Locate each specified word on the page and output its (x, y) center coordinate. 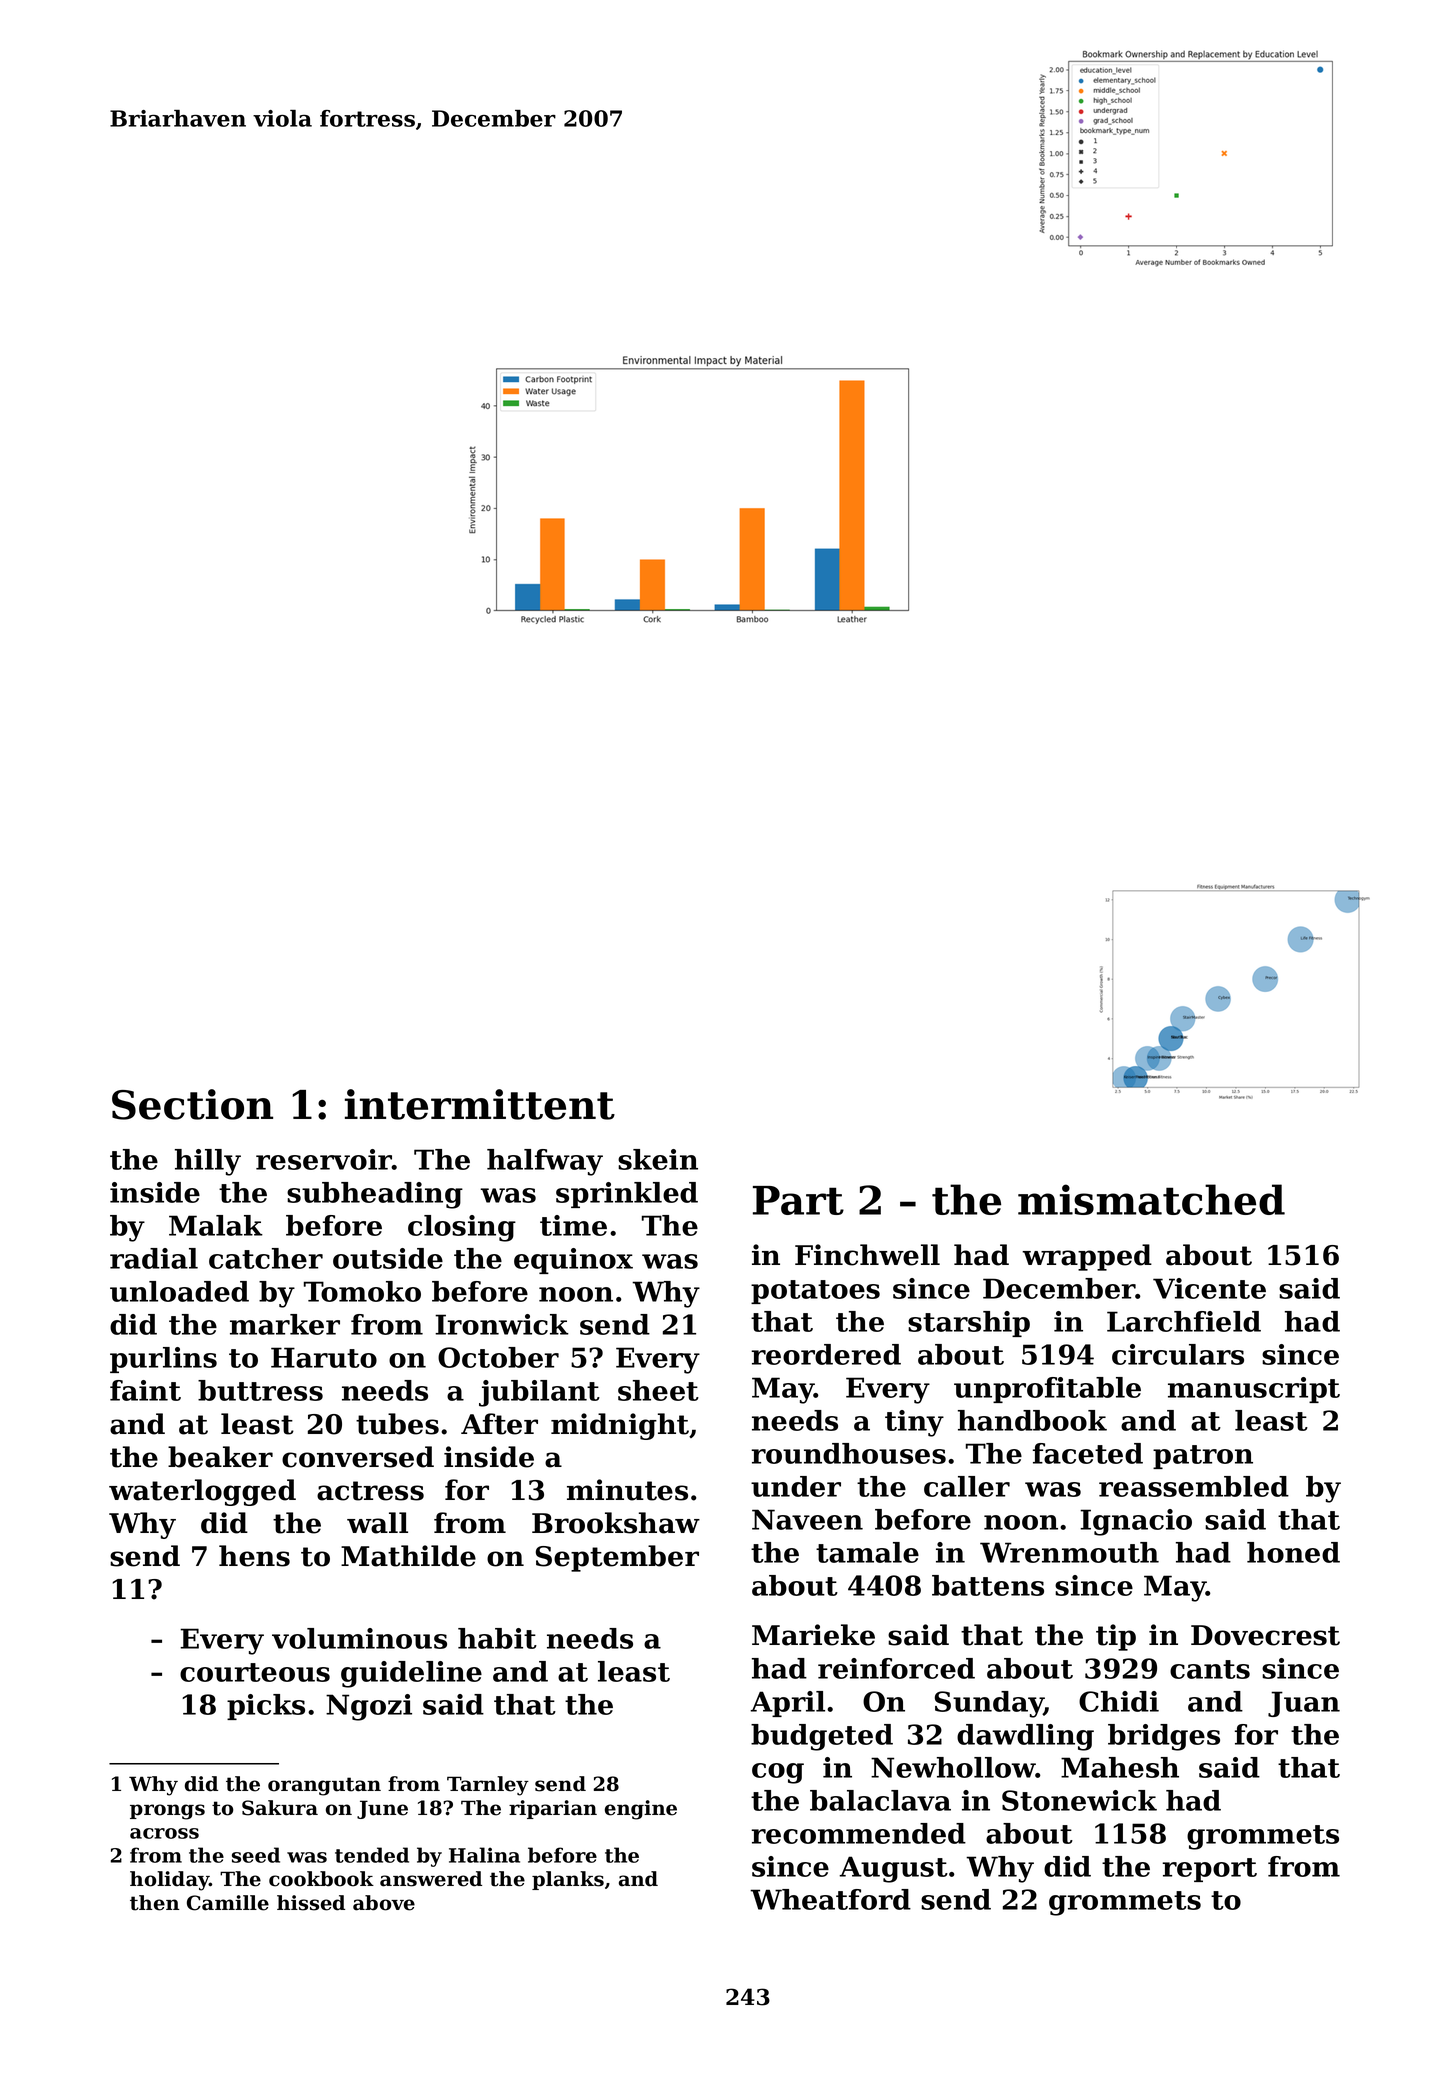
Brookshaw (616, 1523)
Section (192, 1104)
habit (497, 1638)
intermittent (480, 1104)
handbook (1032, 1420)
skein (658, 1159)
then (154, 1903)
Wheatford (830, 1899)
